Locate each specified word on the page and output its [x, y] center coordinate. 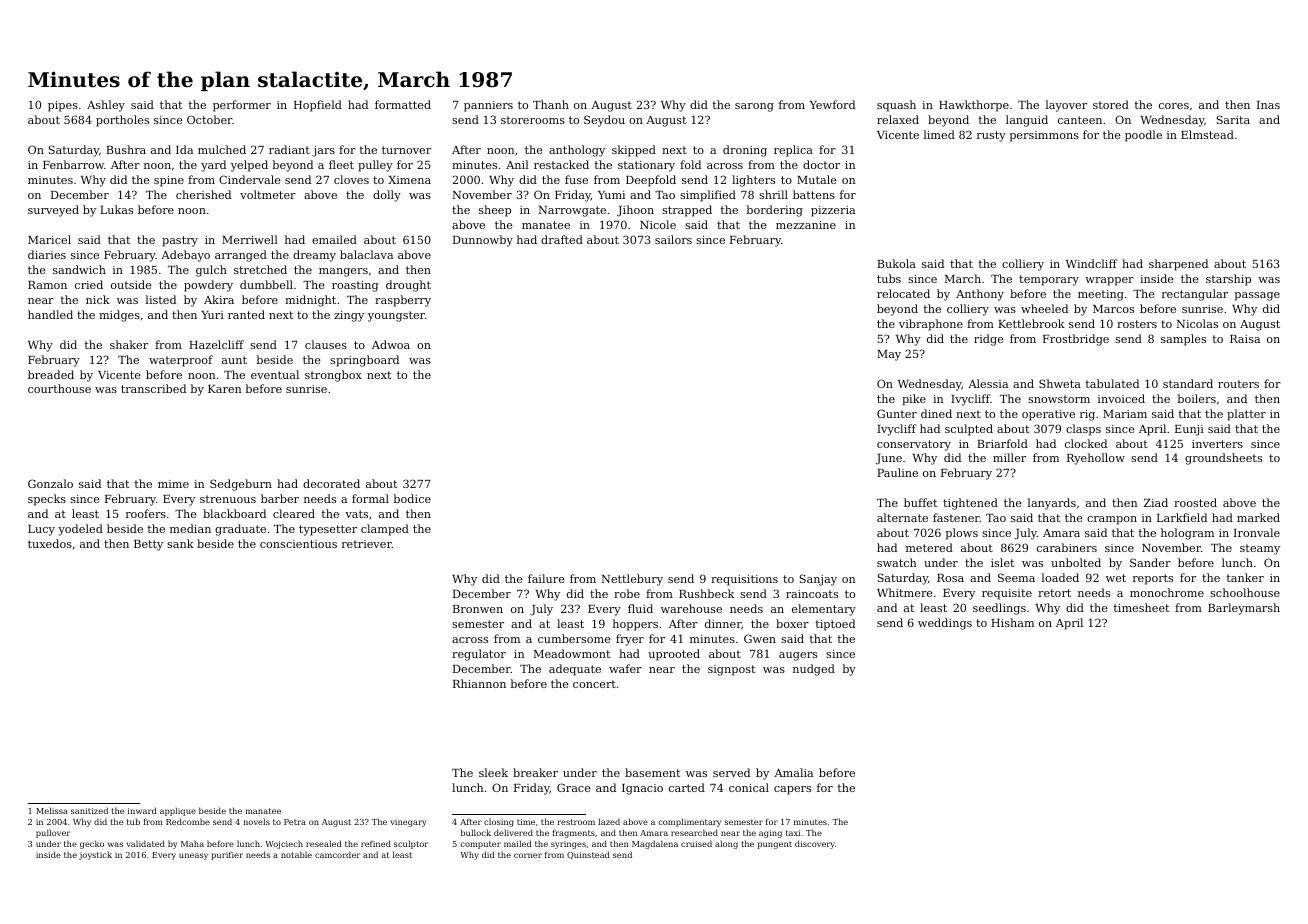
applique [178, 812]
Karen [225, 389]
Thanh [551, 104]
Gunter [897, 413]
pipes [63, 106]
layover [1066, 106]
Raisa [1245, 339]
